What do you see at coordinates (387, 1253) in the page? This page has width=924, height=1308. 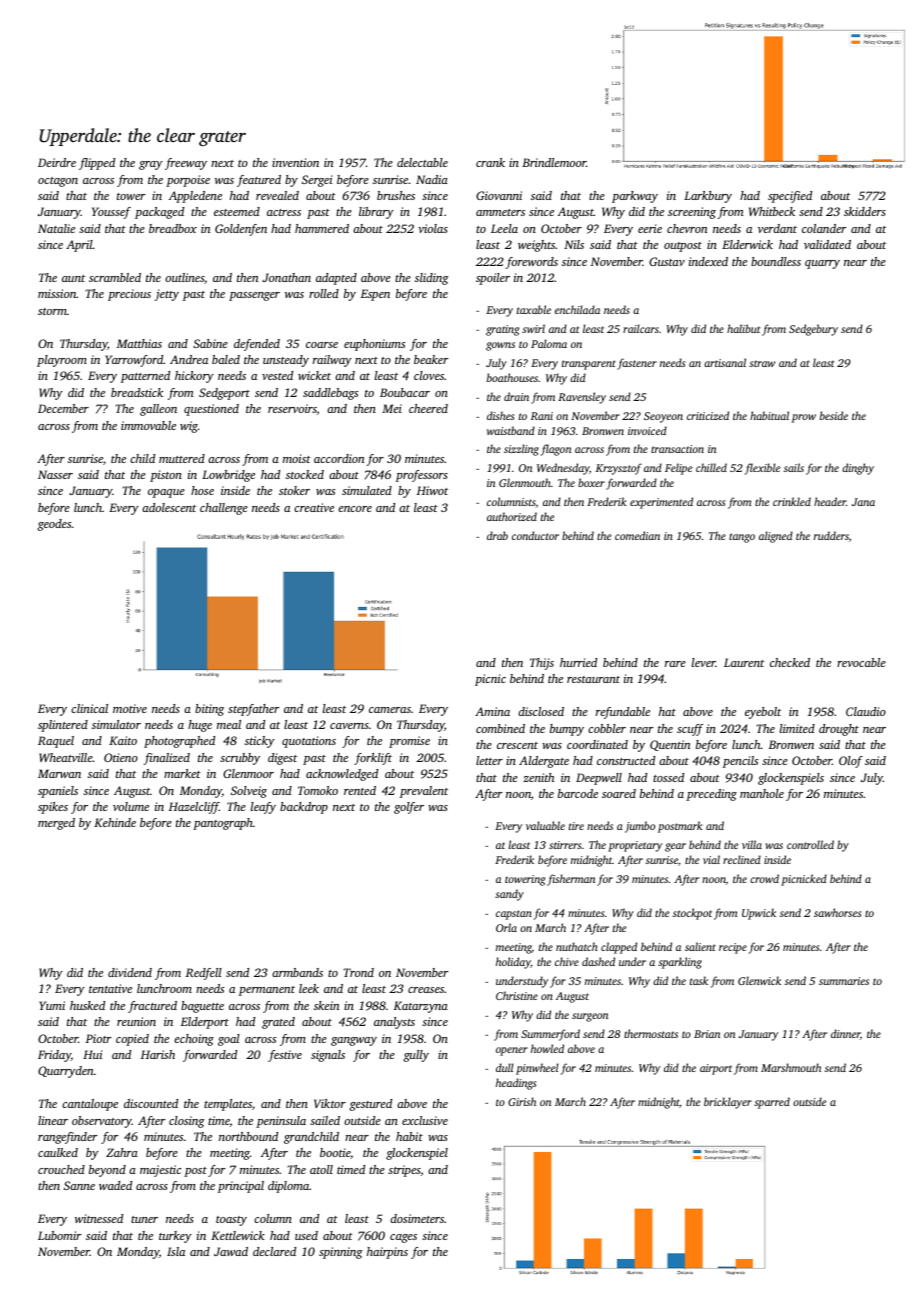 I see `hairpins` at bounding box center [387, 1253].
